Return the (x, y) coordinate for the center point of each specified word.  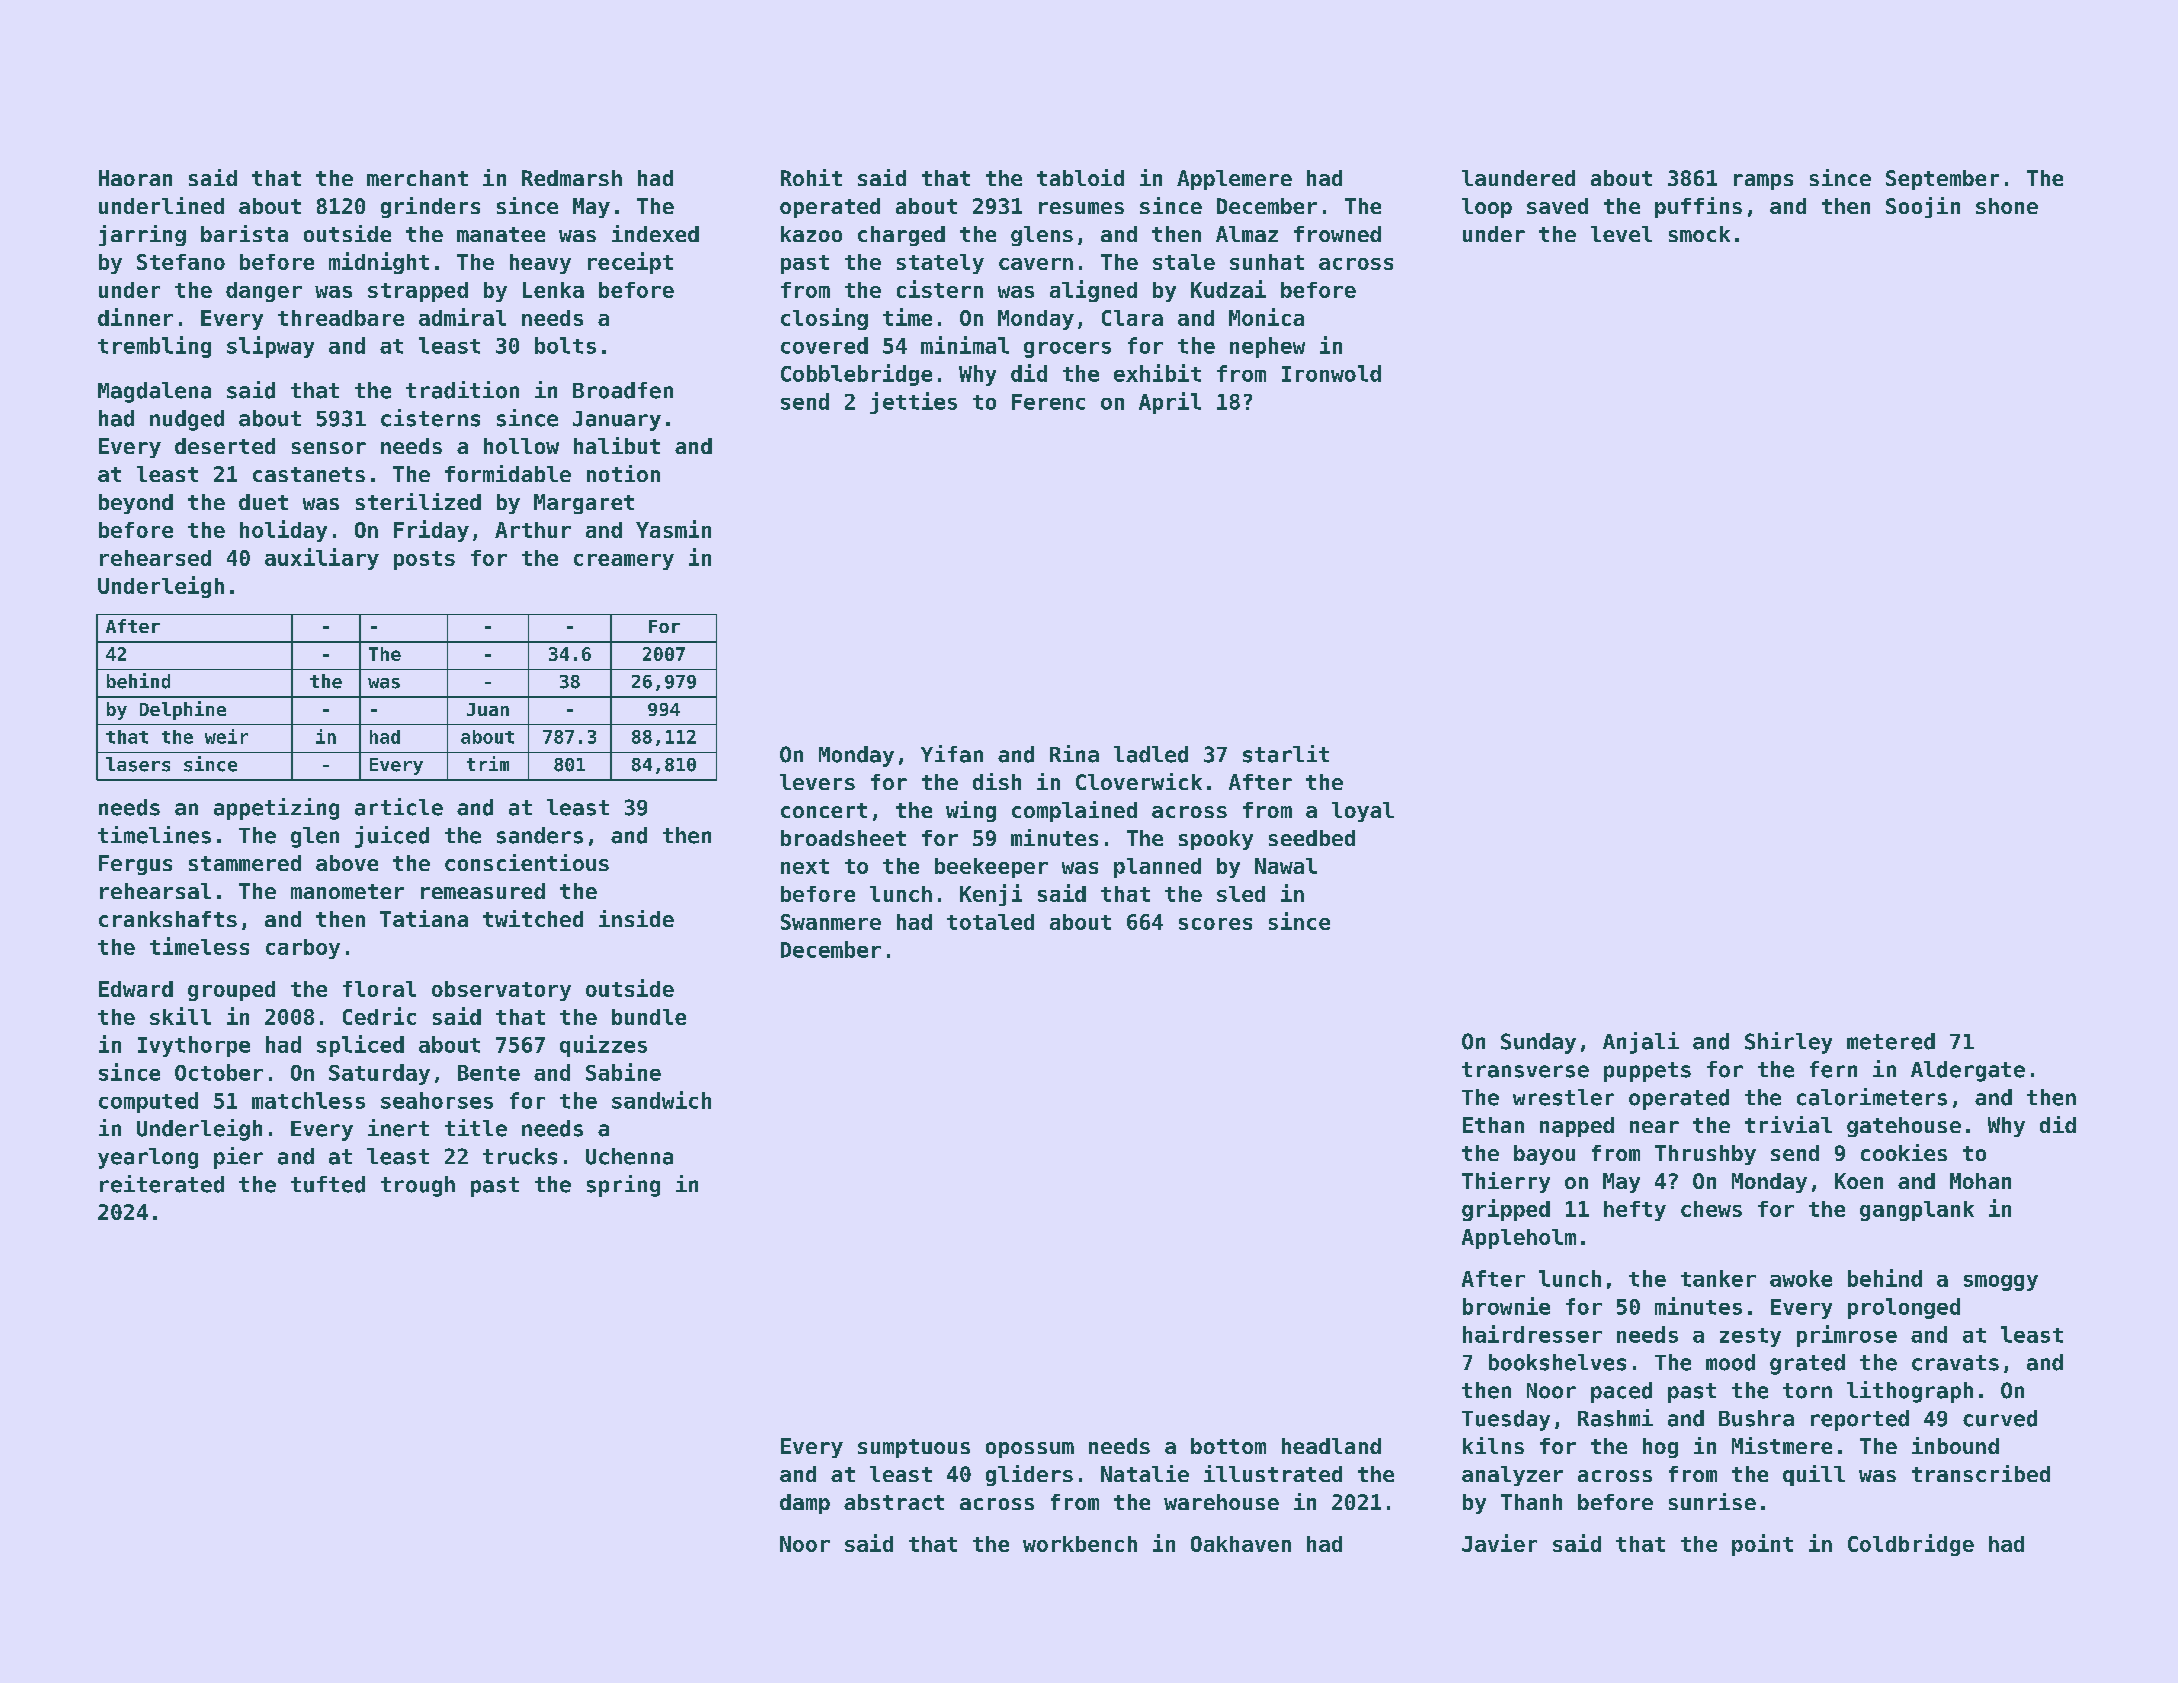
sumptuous (914, 1448)
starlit (1286, 754)
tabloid (1080, 177)
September (1942, 180)
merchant (417, 178)
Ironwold (1331, 373)
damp (805, 1504)
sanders (540, 835)
